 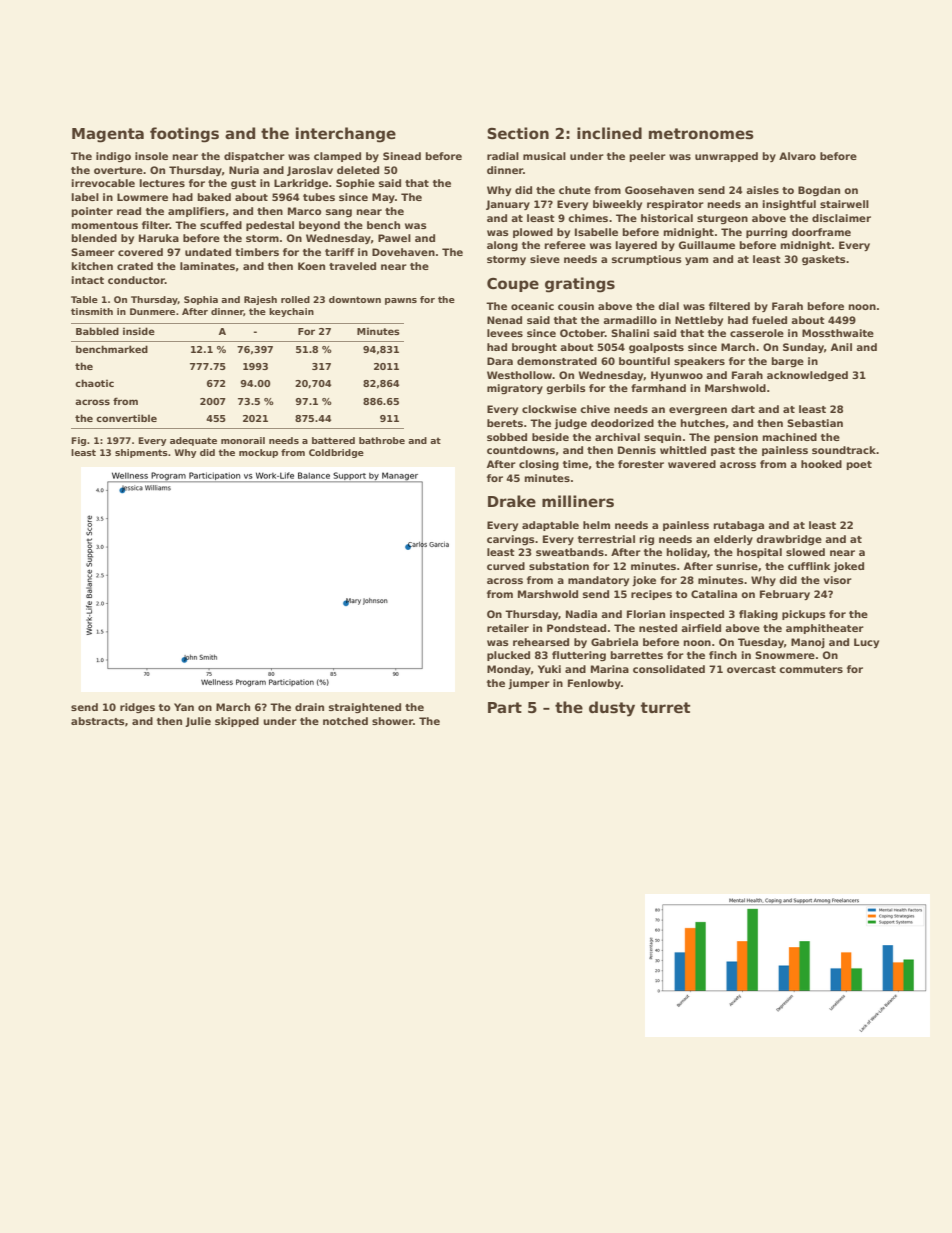 What do you see at coordinates (508, 628) in the screenshot?
I see `retailer` at bounding box center [508, 628].
